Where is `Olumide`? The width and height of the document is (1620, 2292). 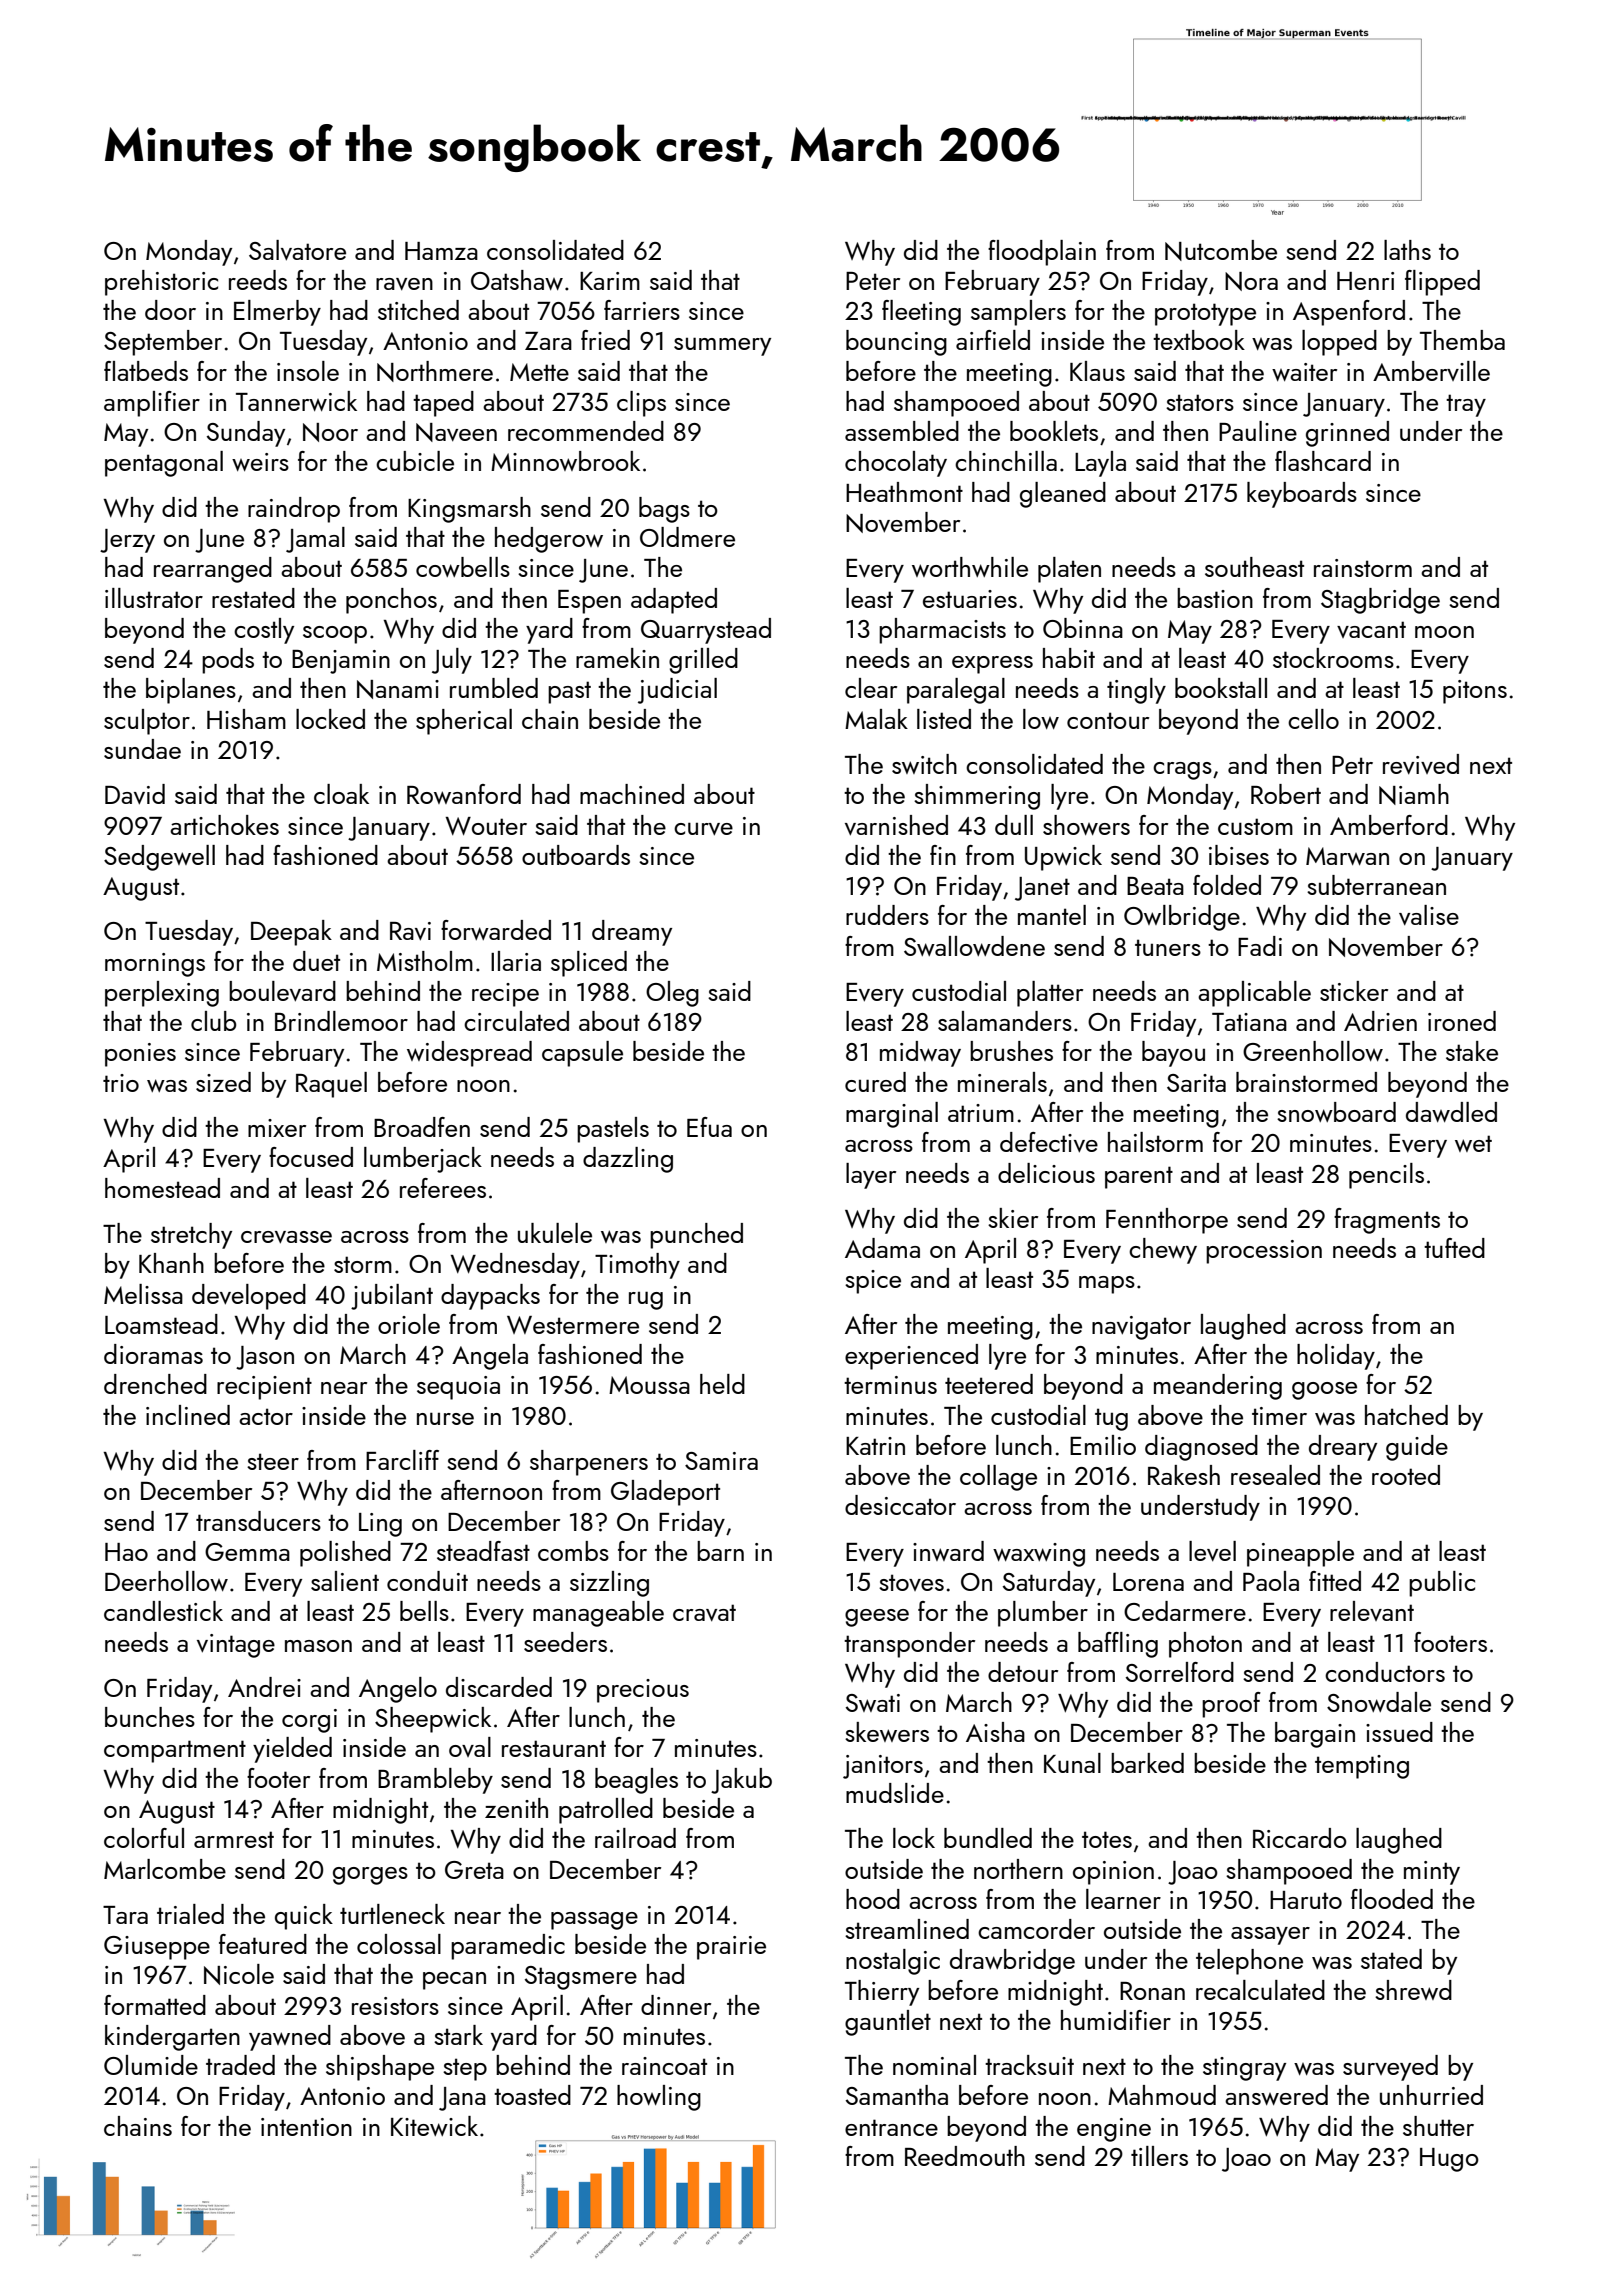 Olumide is located at coordinates (151, 2065).
